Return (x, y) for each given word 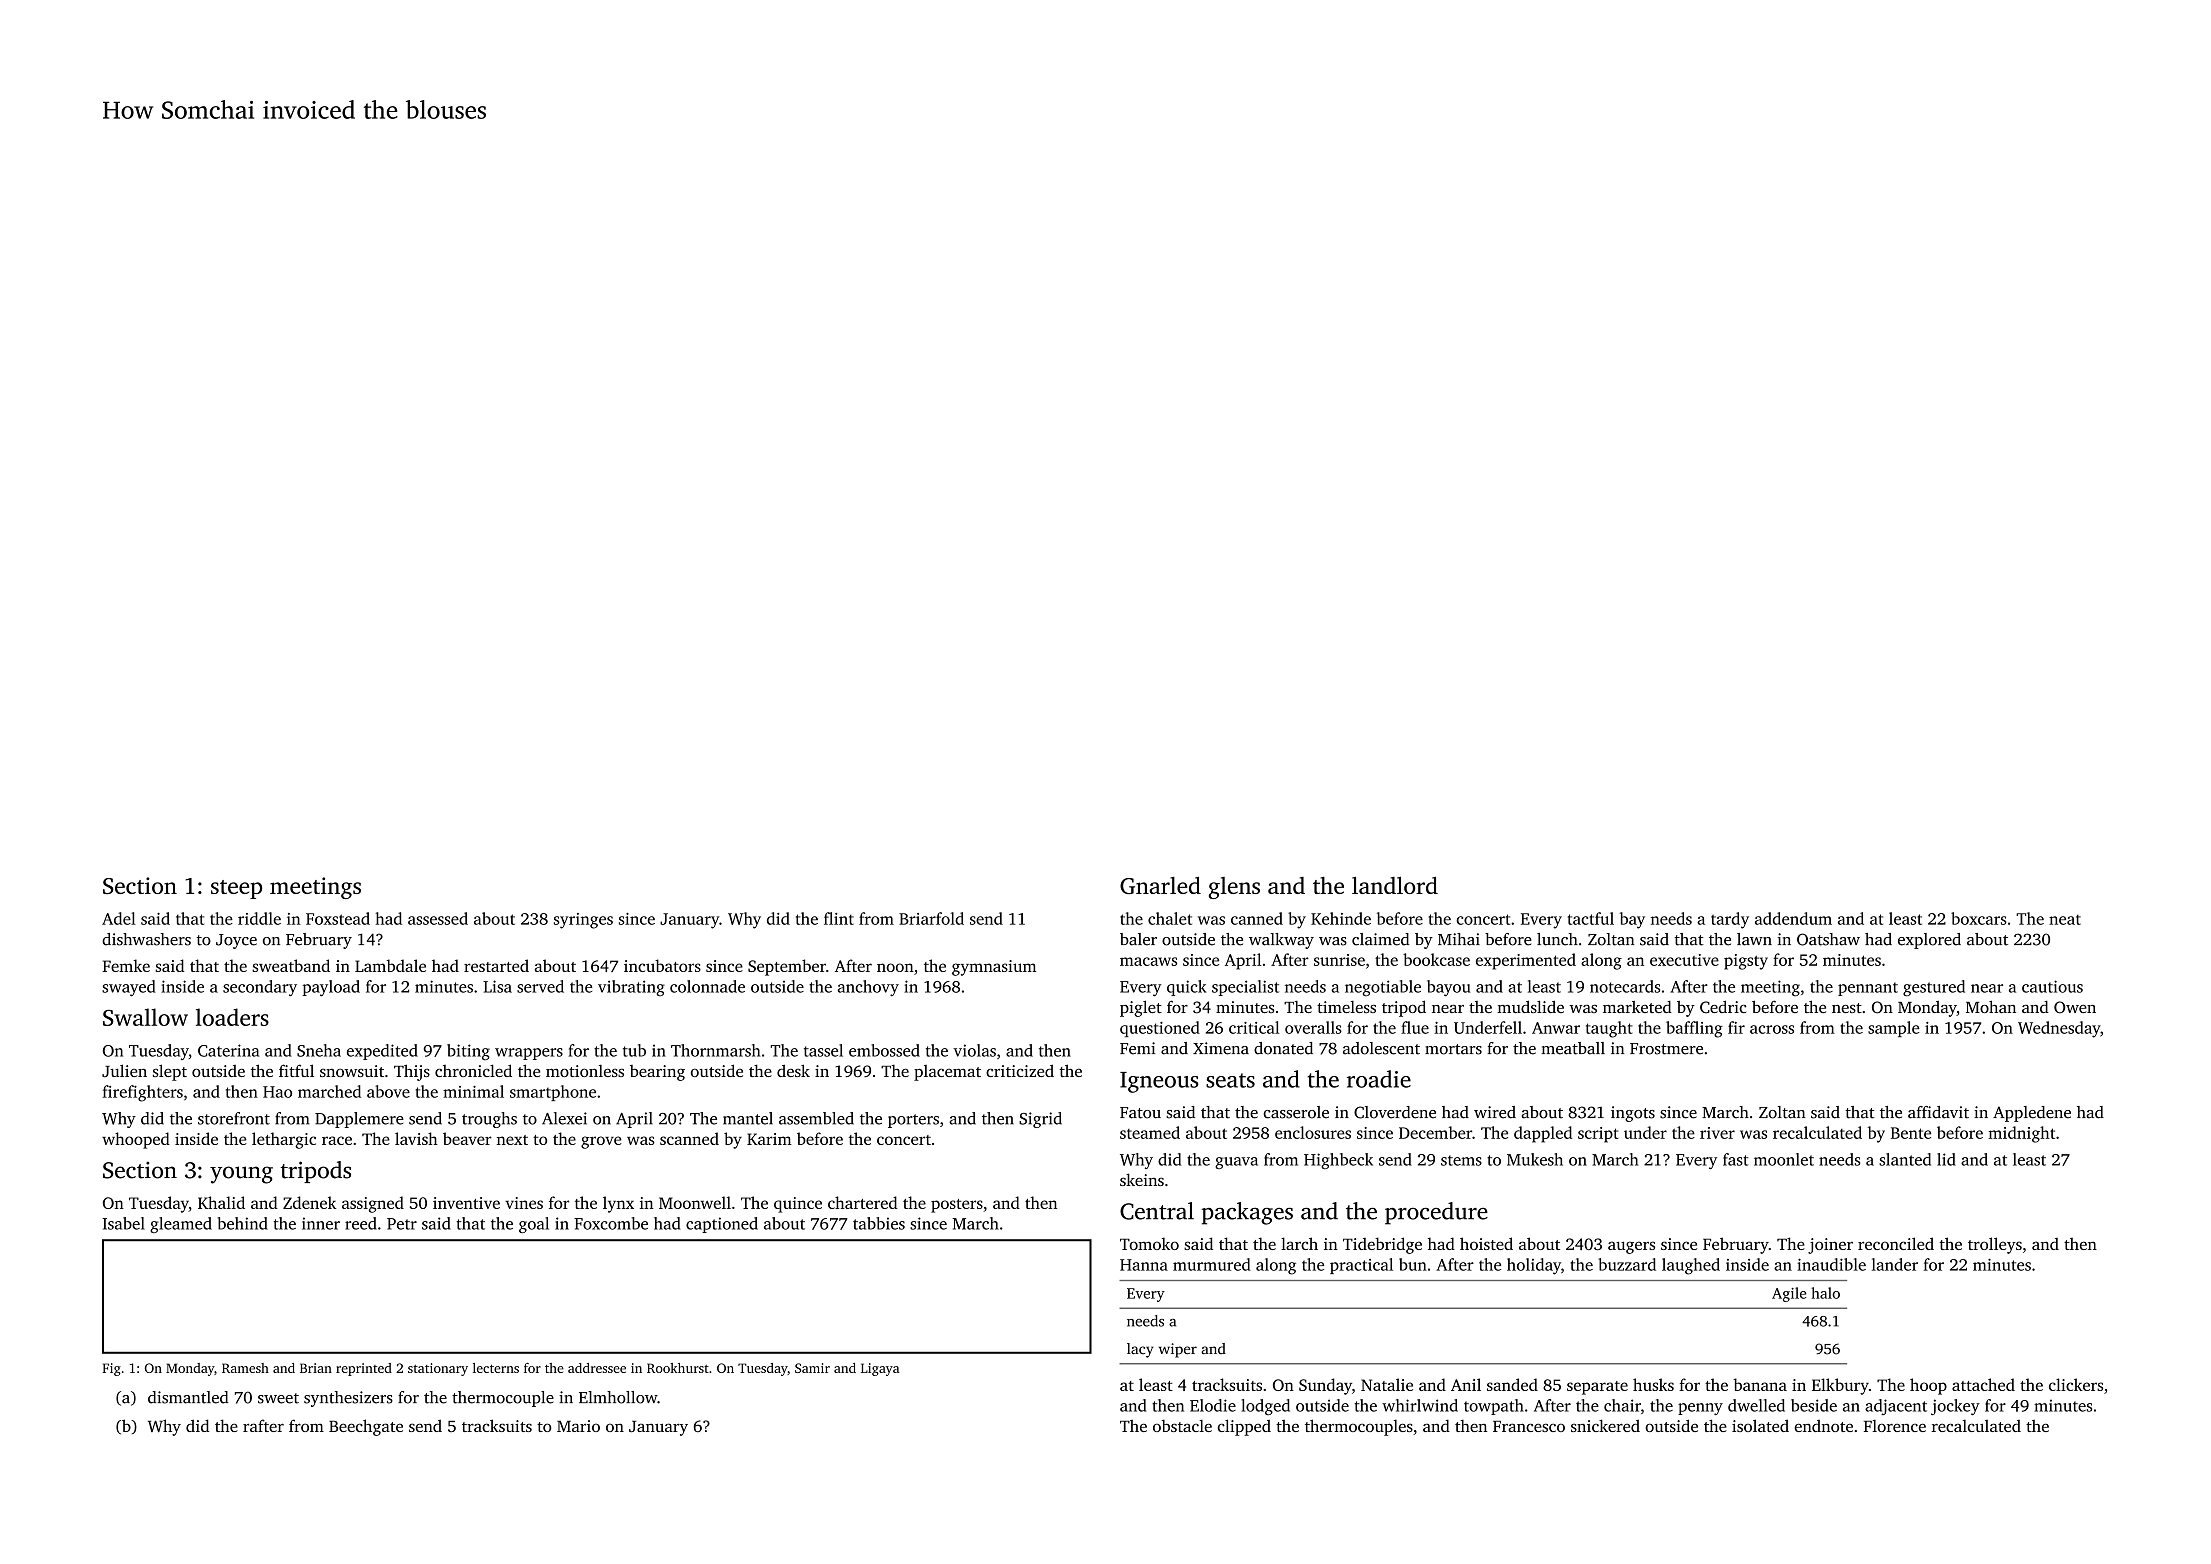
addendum (1793, 918)
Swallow (145, 1017)
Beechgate (366, 1427)
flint (839, 918)
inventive (466, 1203)
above (388, 1091)
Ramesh (245, 1368)
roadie (1379, 1079)
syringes (583, 921)
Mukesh (1535, 1159)
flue (1415, 1027)
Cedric (1723, 1007)
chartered (863, 1202)
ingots (1633, 1114)
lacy (1140, 1350)
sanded (1512, 1384)
